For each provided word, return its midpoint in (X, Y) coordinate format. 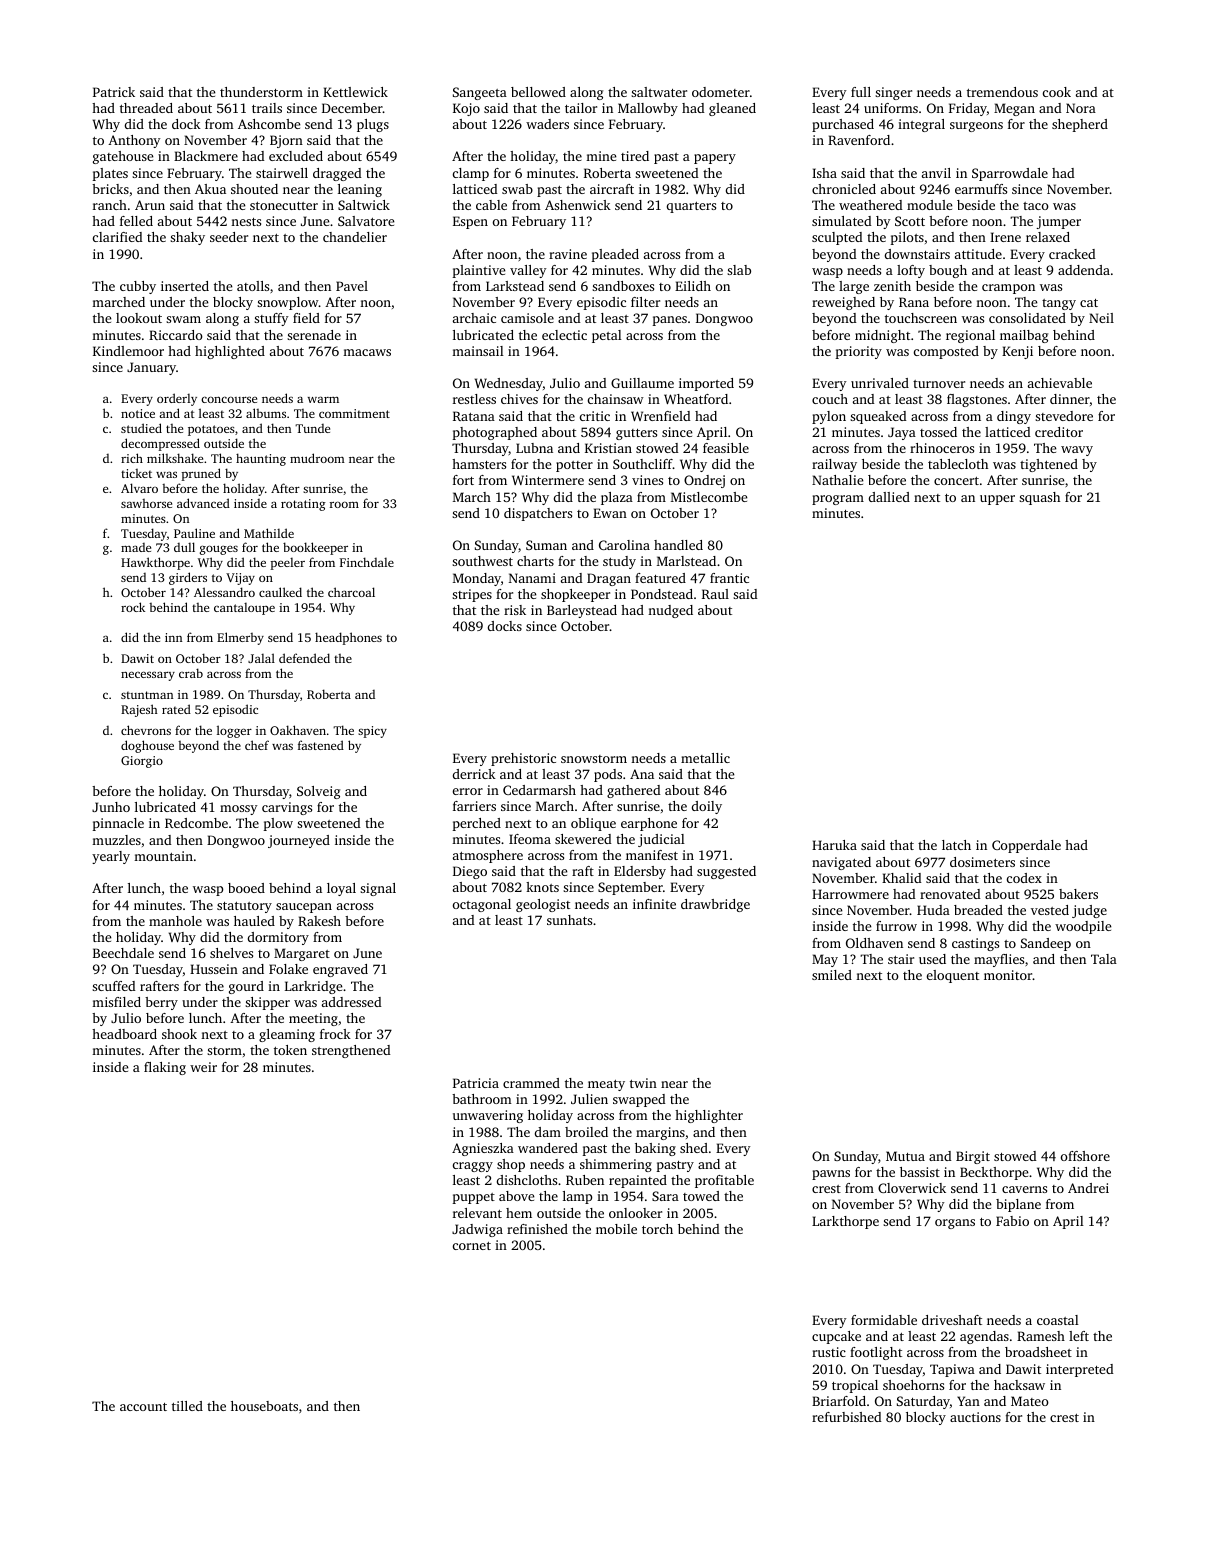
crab (191, 673)
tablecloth (958, 464)
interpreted (1080, 1370)
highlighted (230, 352)
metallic (705, 758)
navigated (841, 863)
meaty (606, 1085)
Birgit (973, 1157)
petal (607, 336)
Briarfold (839, 1401)
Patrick (114, 92)
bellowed (538, 92)
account (143, 1407)
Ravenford (859, 140)
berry (161, 1003)
